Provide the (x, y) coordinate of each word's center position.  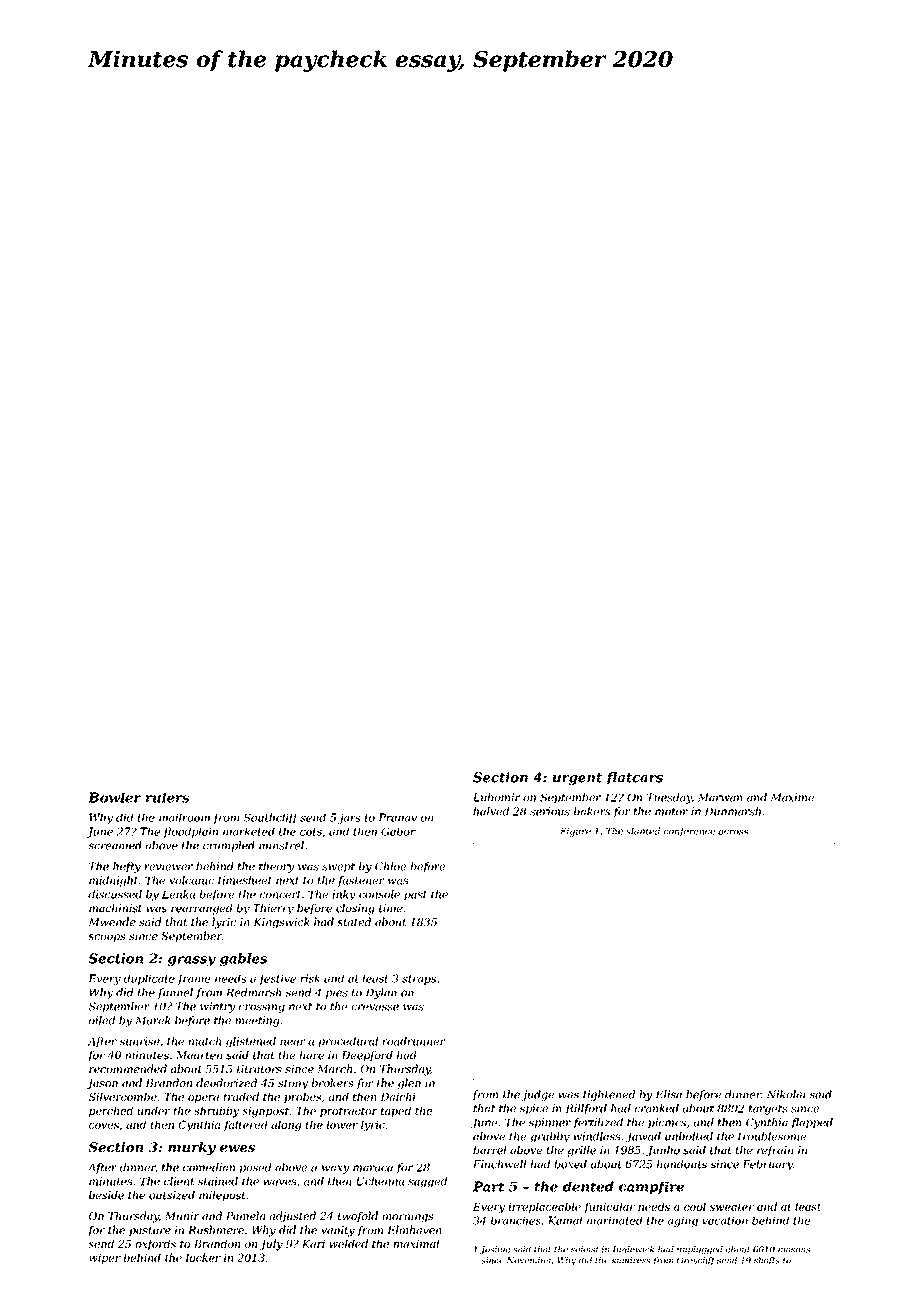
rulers (167, 797)
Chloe (390, 866)
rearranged (202, 909)
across (733, 832)
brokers (332, 1082)
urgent (577, 779)
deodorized (226, 1083)
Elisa (669, 1094)
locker (203, 1257)
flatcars (634, 778)
